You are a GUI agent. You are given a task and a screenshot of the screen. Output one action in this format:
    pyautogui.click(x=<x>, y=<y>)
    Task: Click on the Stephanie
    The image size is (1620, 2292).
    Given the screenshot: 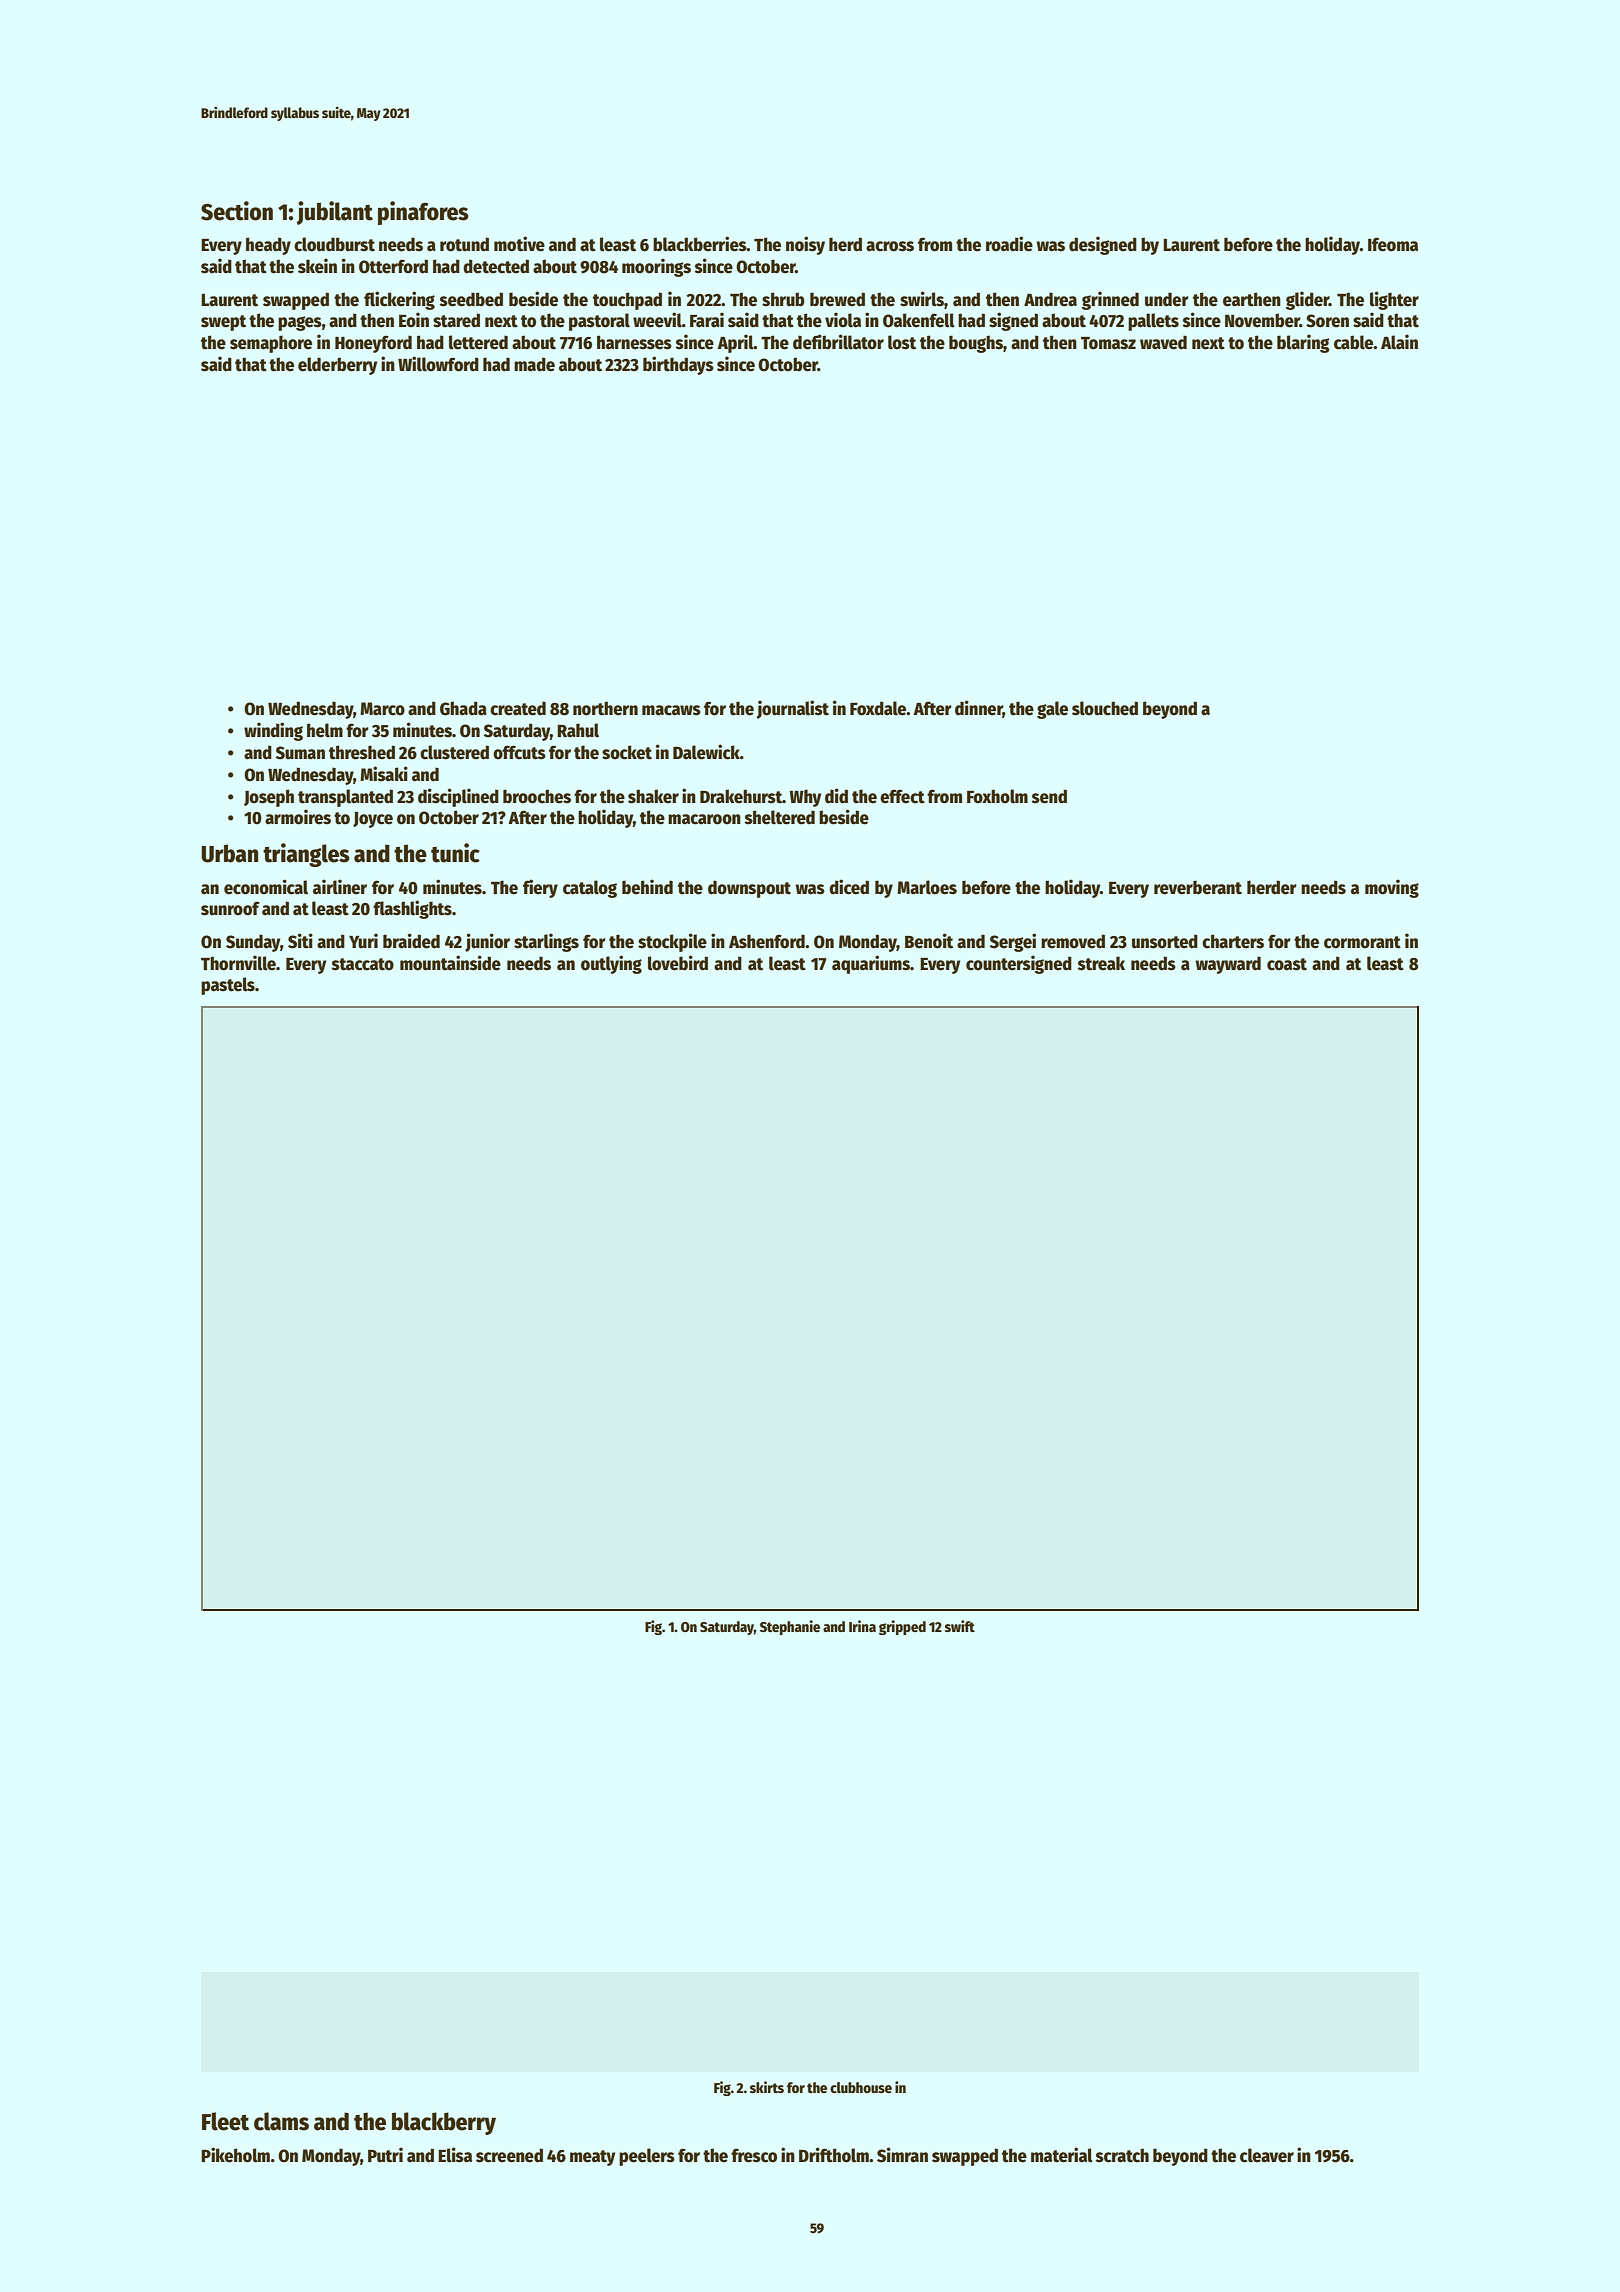 What is the action you would take?
    pyautogui.click(x=790, y=1627)
